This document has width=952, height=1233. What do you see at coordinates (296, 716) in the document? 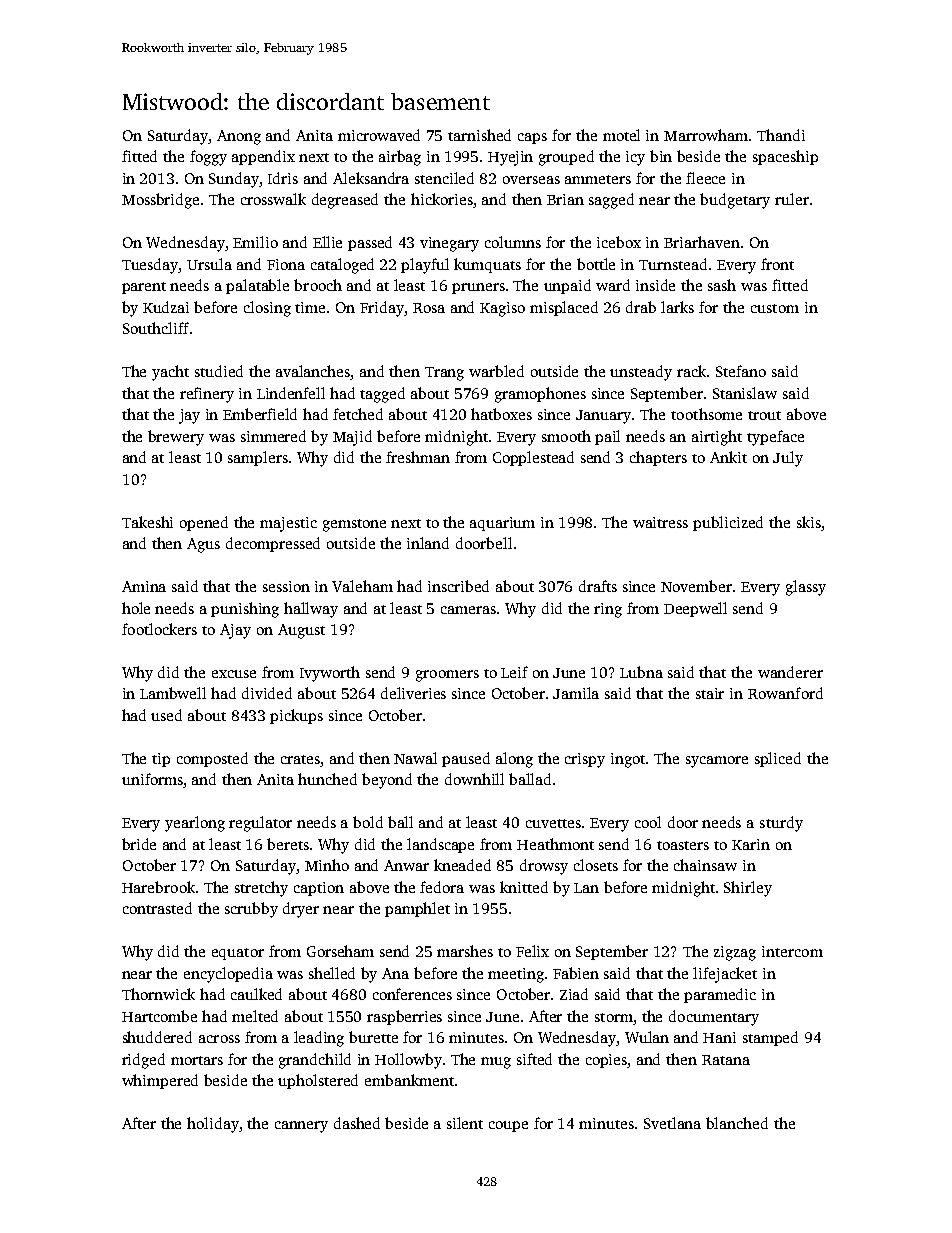
I see `pickups` at bounding box center [296, 716].
